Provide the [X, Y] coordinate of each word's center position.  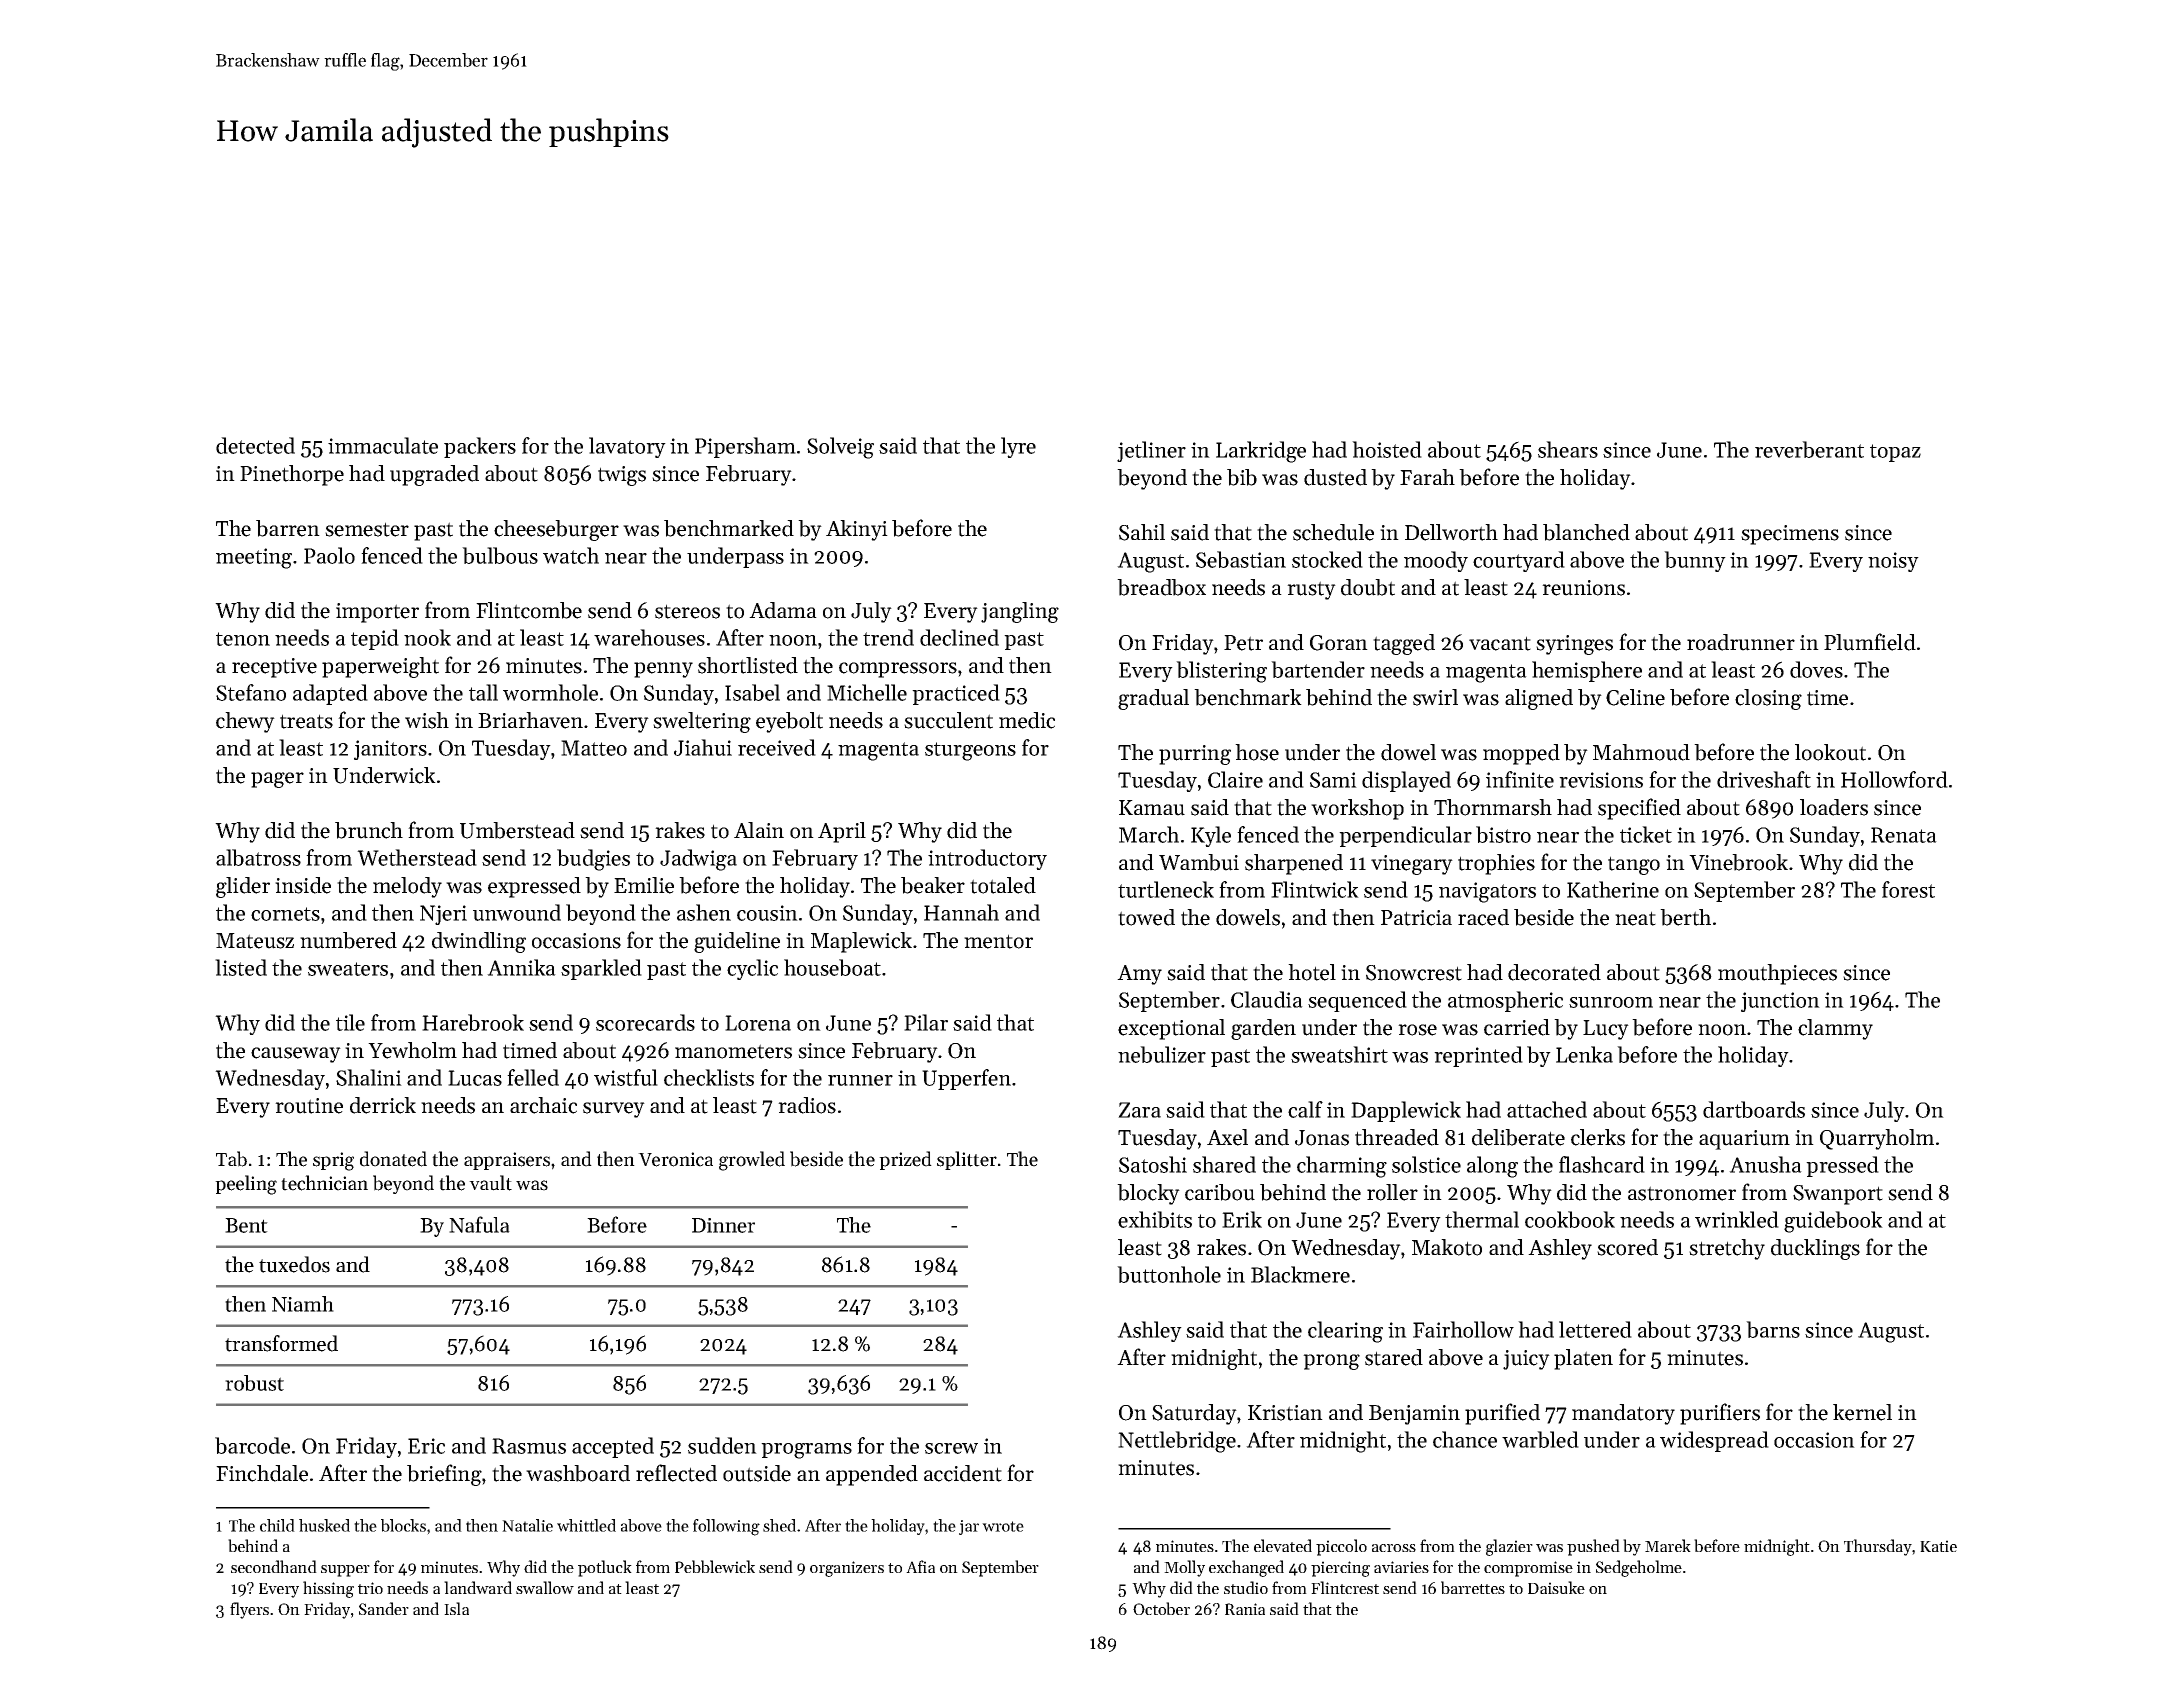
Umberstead [517, 830]
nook [427, 637]
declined [959, 637]
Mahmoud [1641, 752]
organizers [847, 1569]
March [1149, 834]
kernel [1862, 1412]
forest [1908, 889]
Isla [456, 1608]
